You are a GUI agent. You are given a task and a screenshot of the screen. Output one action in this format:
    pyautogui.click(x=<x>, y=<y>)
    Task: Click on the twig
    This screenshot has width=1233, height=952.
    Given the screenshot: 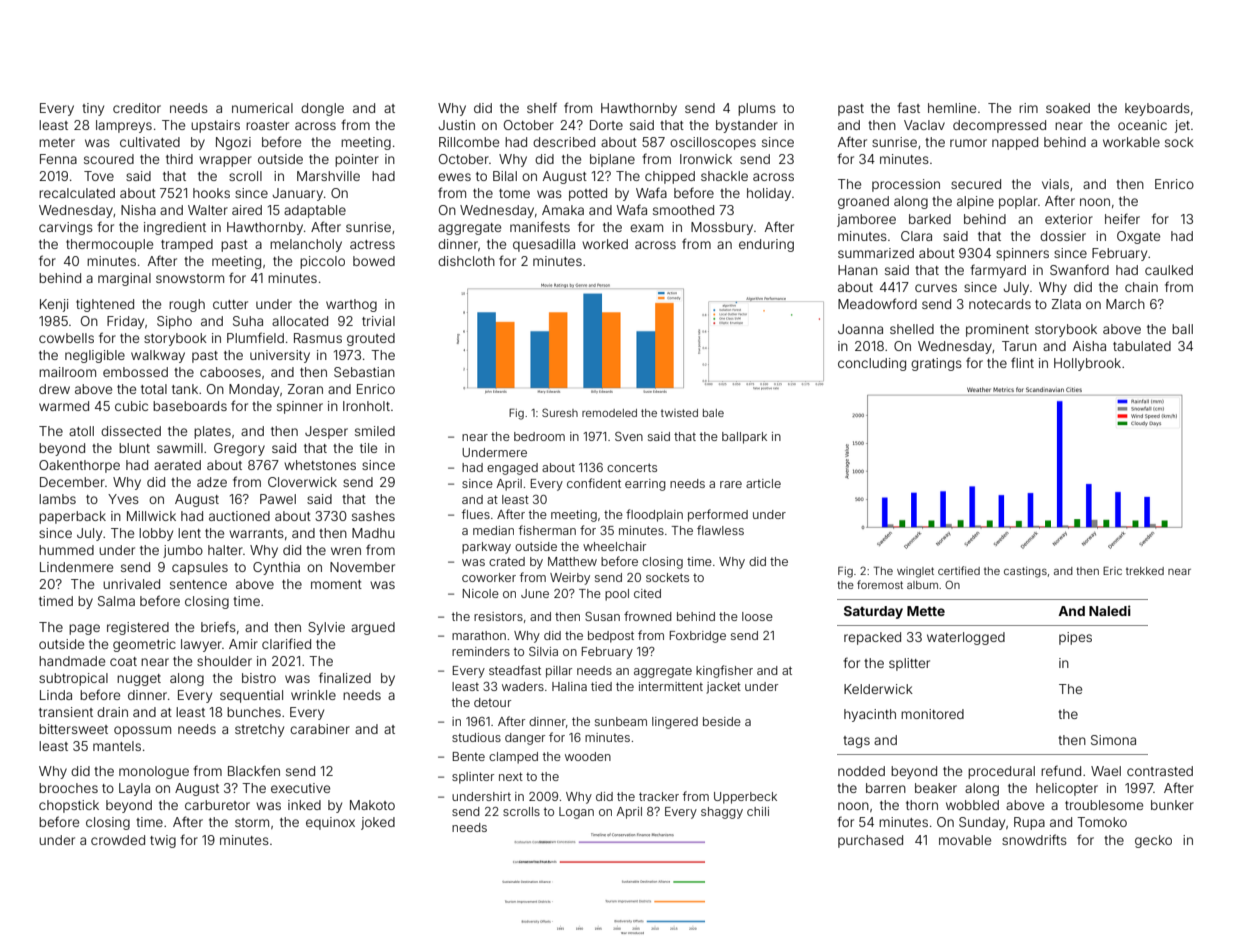 What is the action you would take?
    pyautogui.click(x=163, y=841)
